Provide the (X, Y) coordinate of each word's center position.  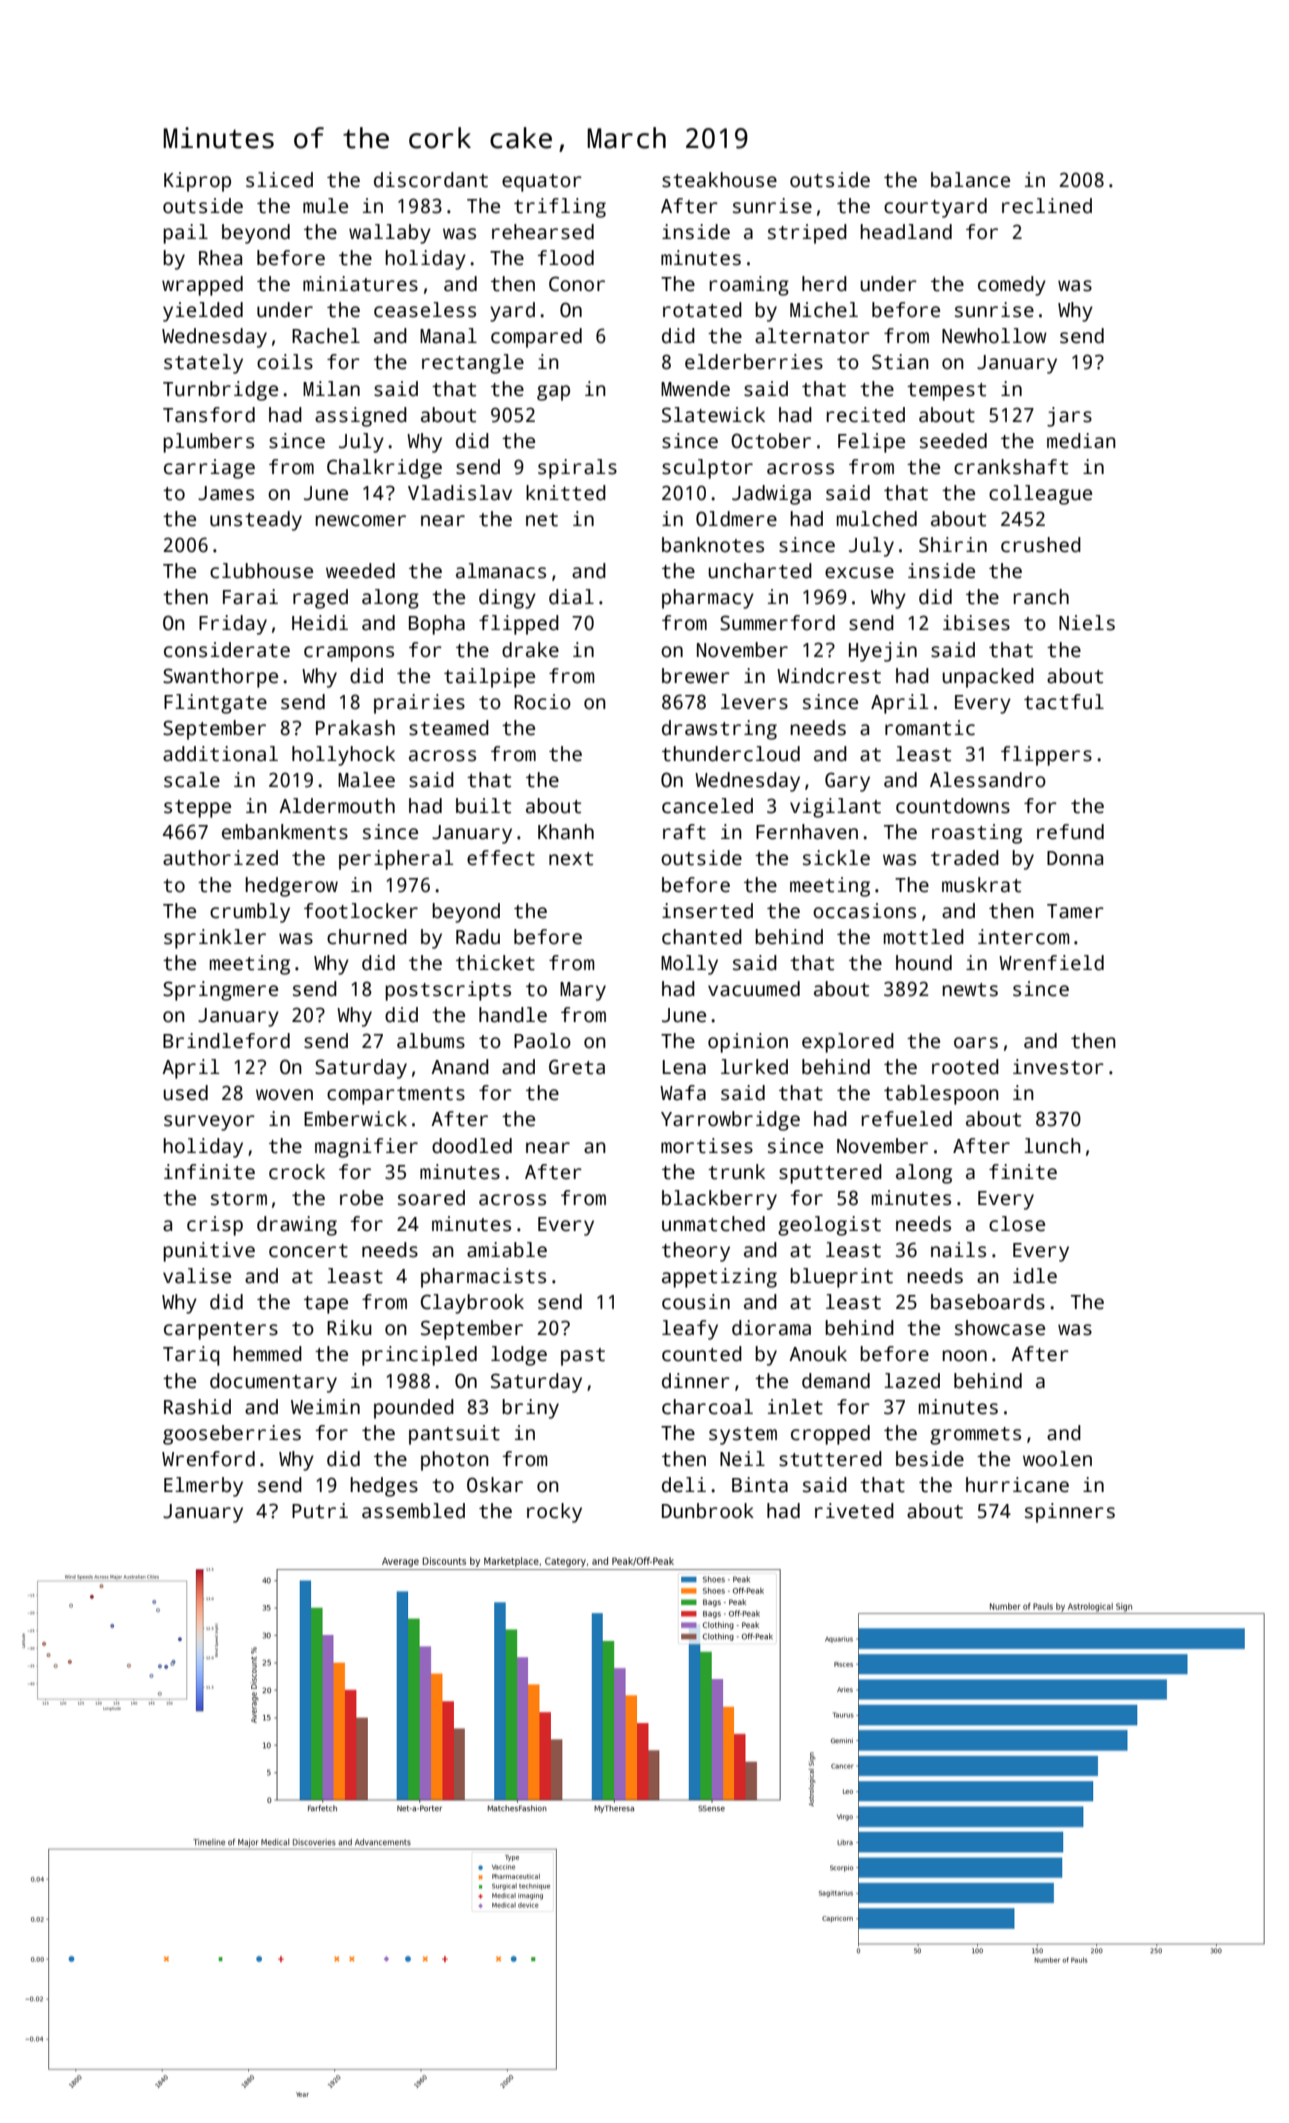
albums (431, 1041)
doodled (472, 1146)
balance (970, 180)
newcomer (360, 521)
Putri (320, 1511)
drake (530, 650)
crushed (1041, 545)
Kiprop (197, 182)
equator (542, 183)
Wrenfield (1051, 963)
